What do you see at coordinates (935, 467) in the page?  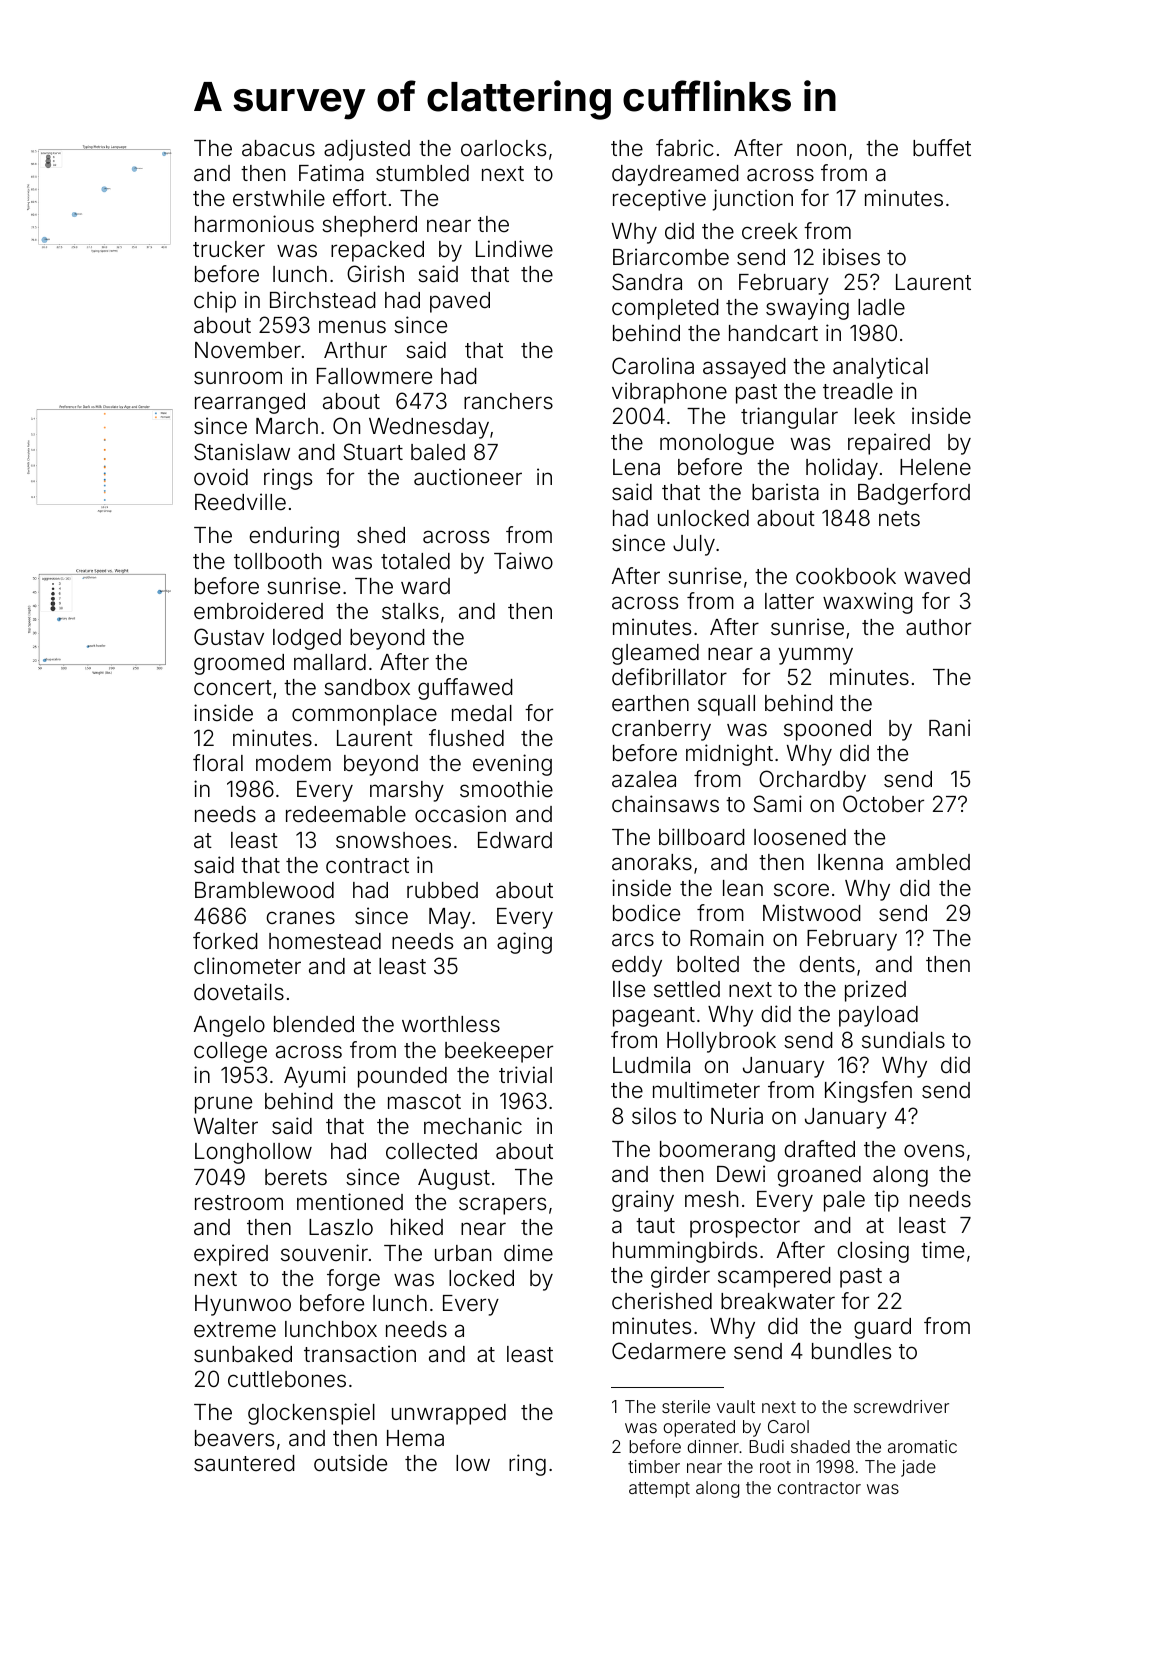 I see `Helene` at bounding box center [935, 467].
